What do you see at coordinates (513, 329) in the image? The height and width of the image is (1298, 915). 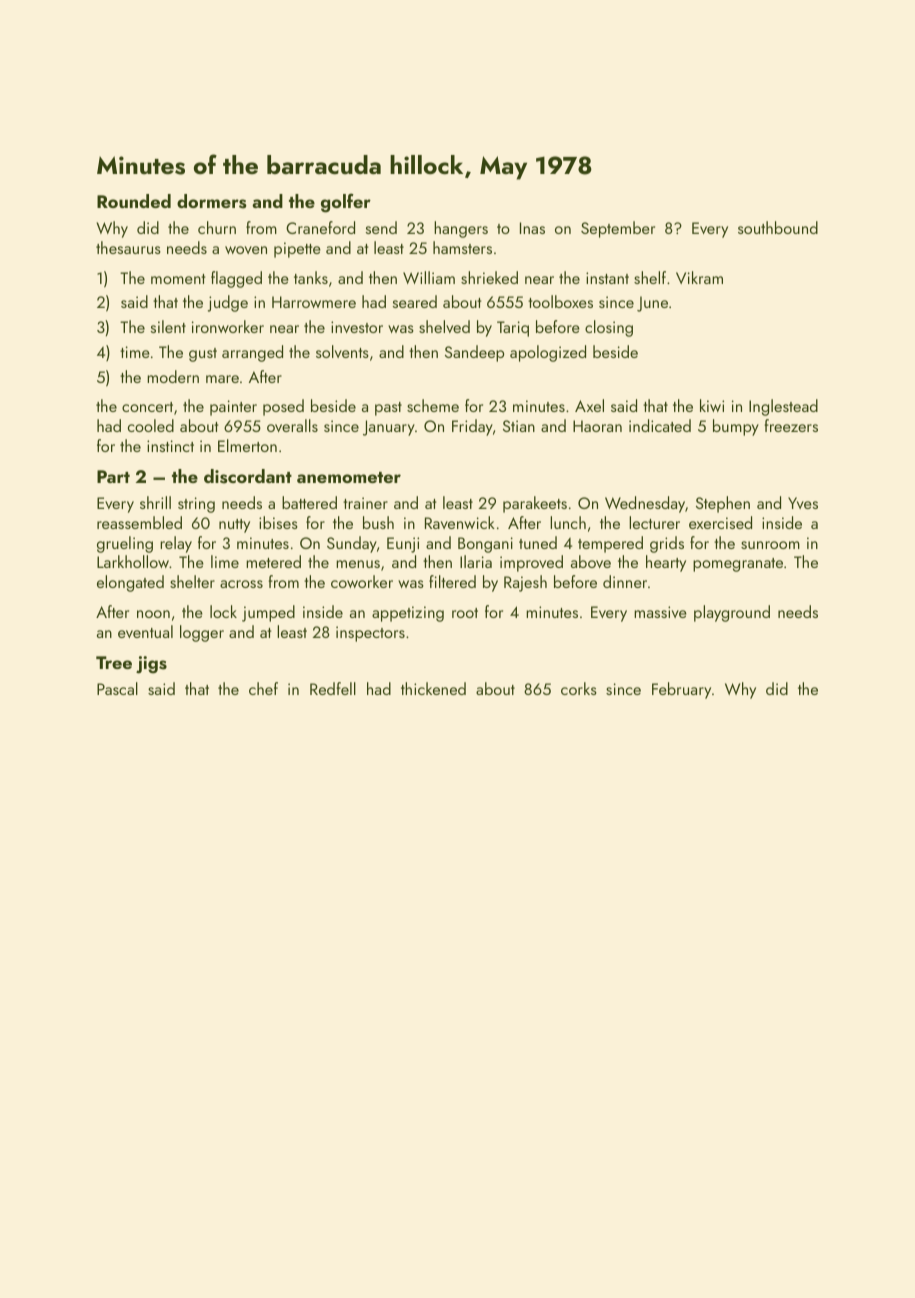 I see `Tariq` at bounding box center [513, 329].
